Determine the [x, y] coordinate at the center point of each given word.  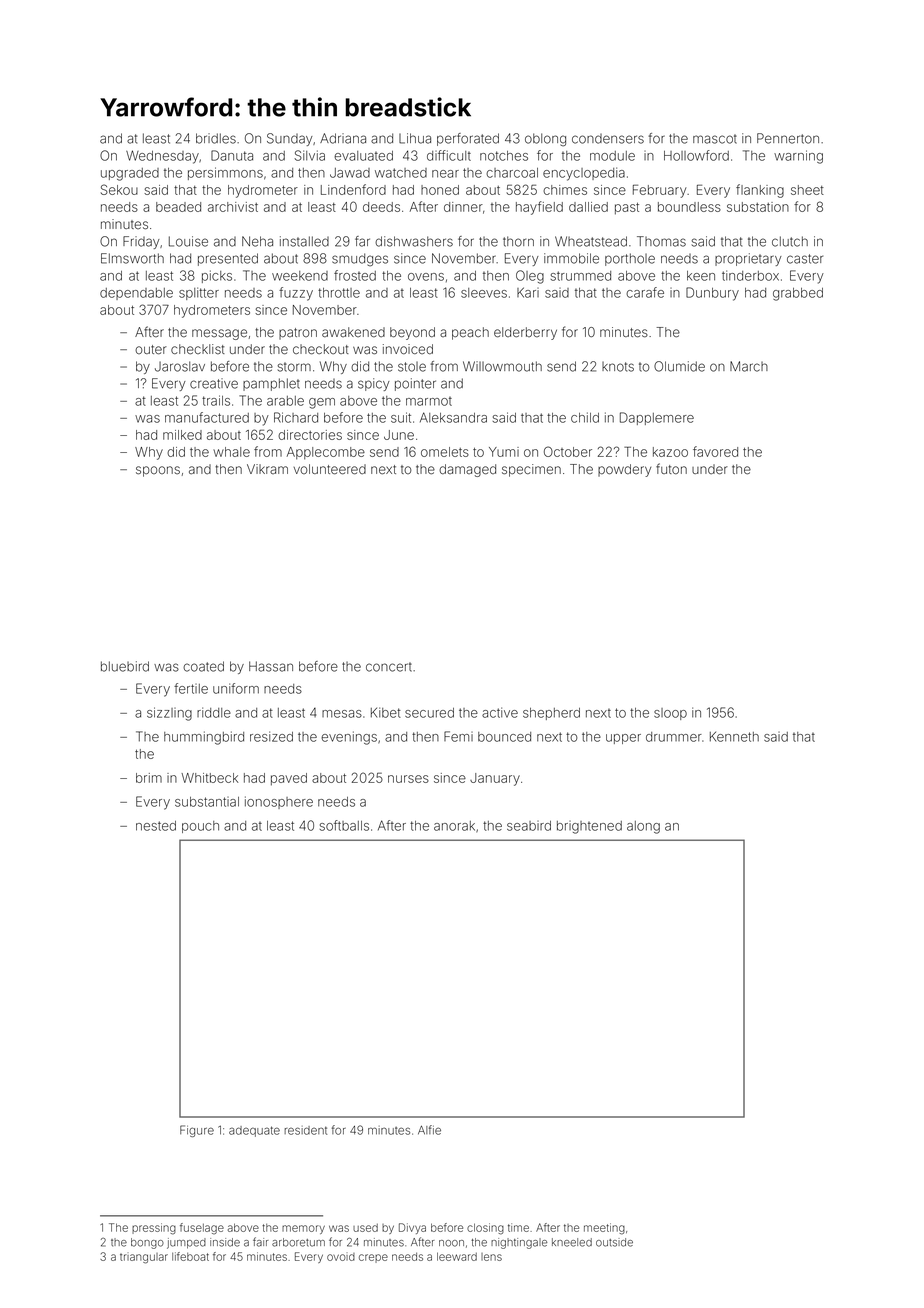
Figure [197, 1131]
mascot [715, 139]
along [643, 827]
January [495, 779]
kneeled [572, 1242]
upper [623, 739]
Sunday [290, 139]
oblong [545, 140]
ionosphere [279, 802]
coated [203, 666]
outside [614, 1242]
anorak [454, 826]
